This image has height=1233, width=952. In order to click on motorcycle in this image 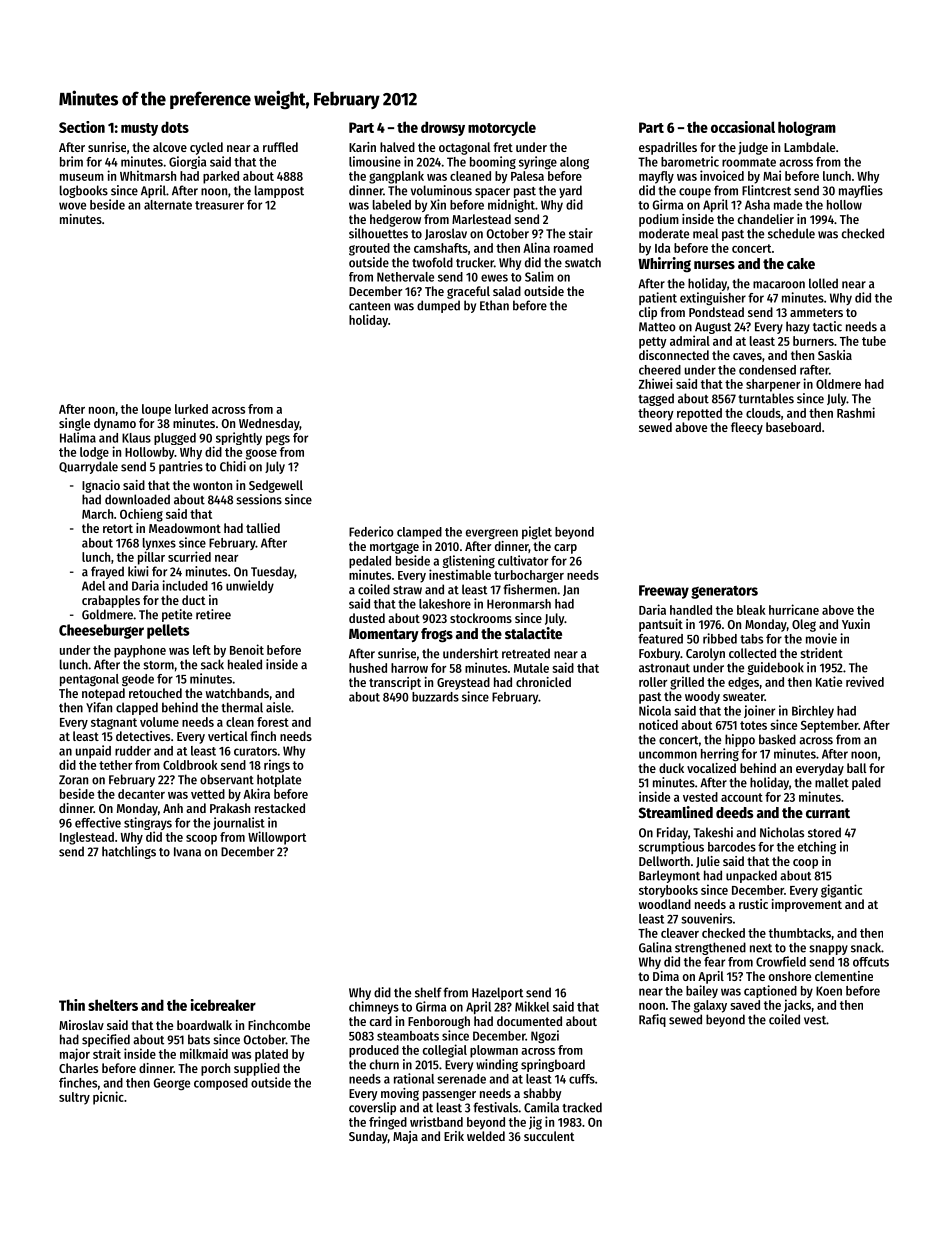, I will do `click(502, 128)`.
